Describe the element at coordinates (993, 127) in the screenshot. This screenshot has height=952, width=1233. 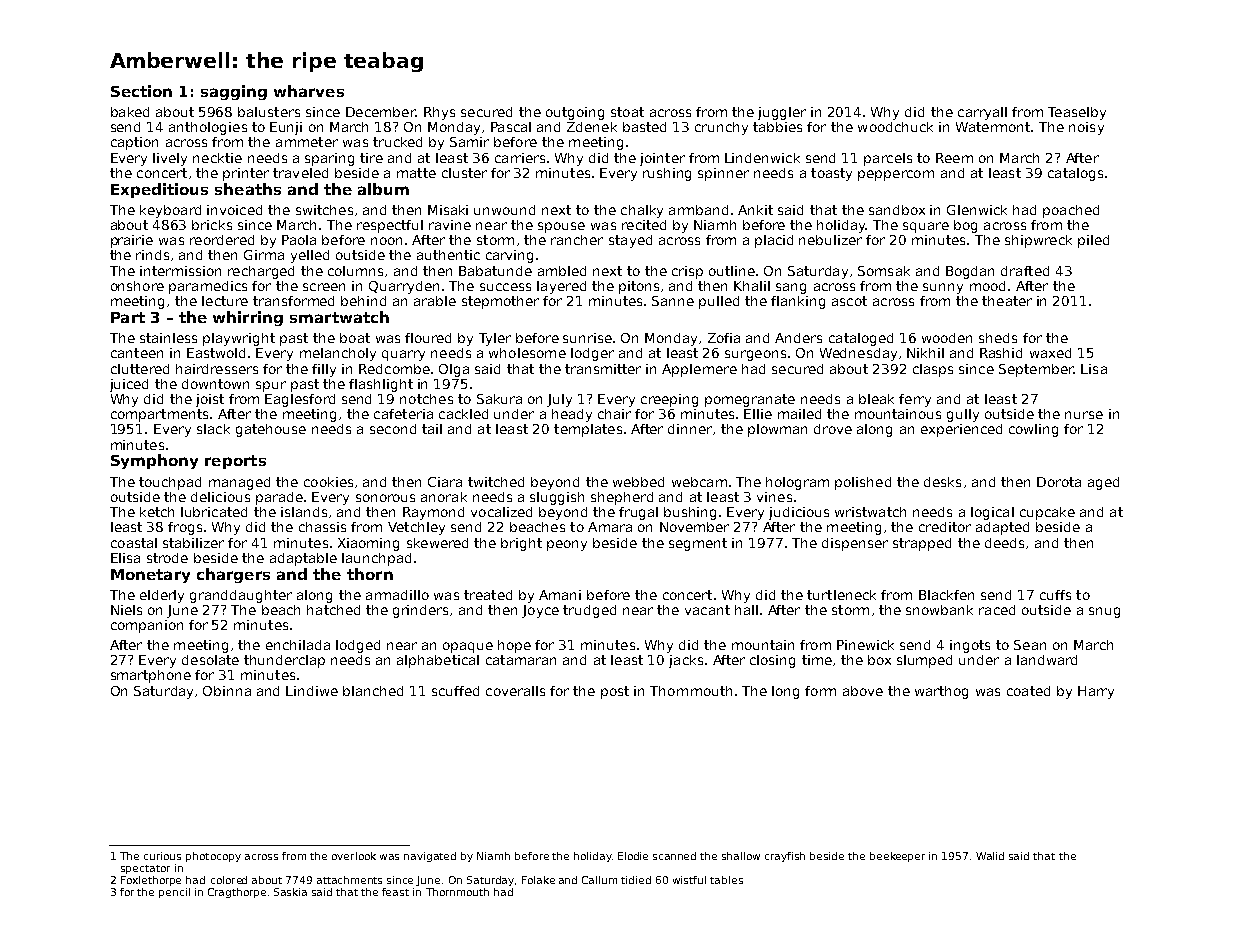
I see `Watermont` at that location.
